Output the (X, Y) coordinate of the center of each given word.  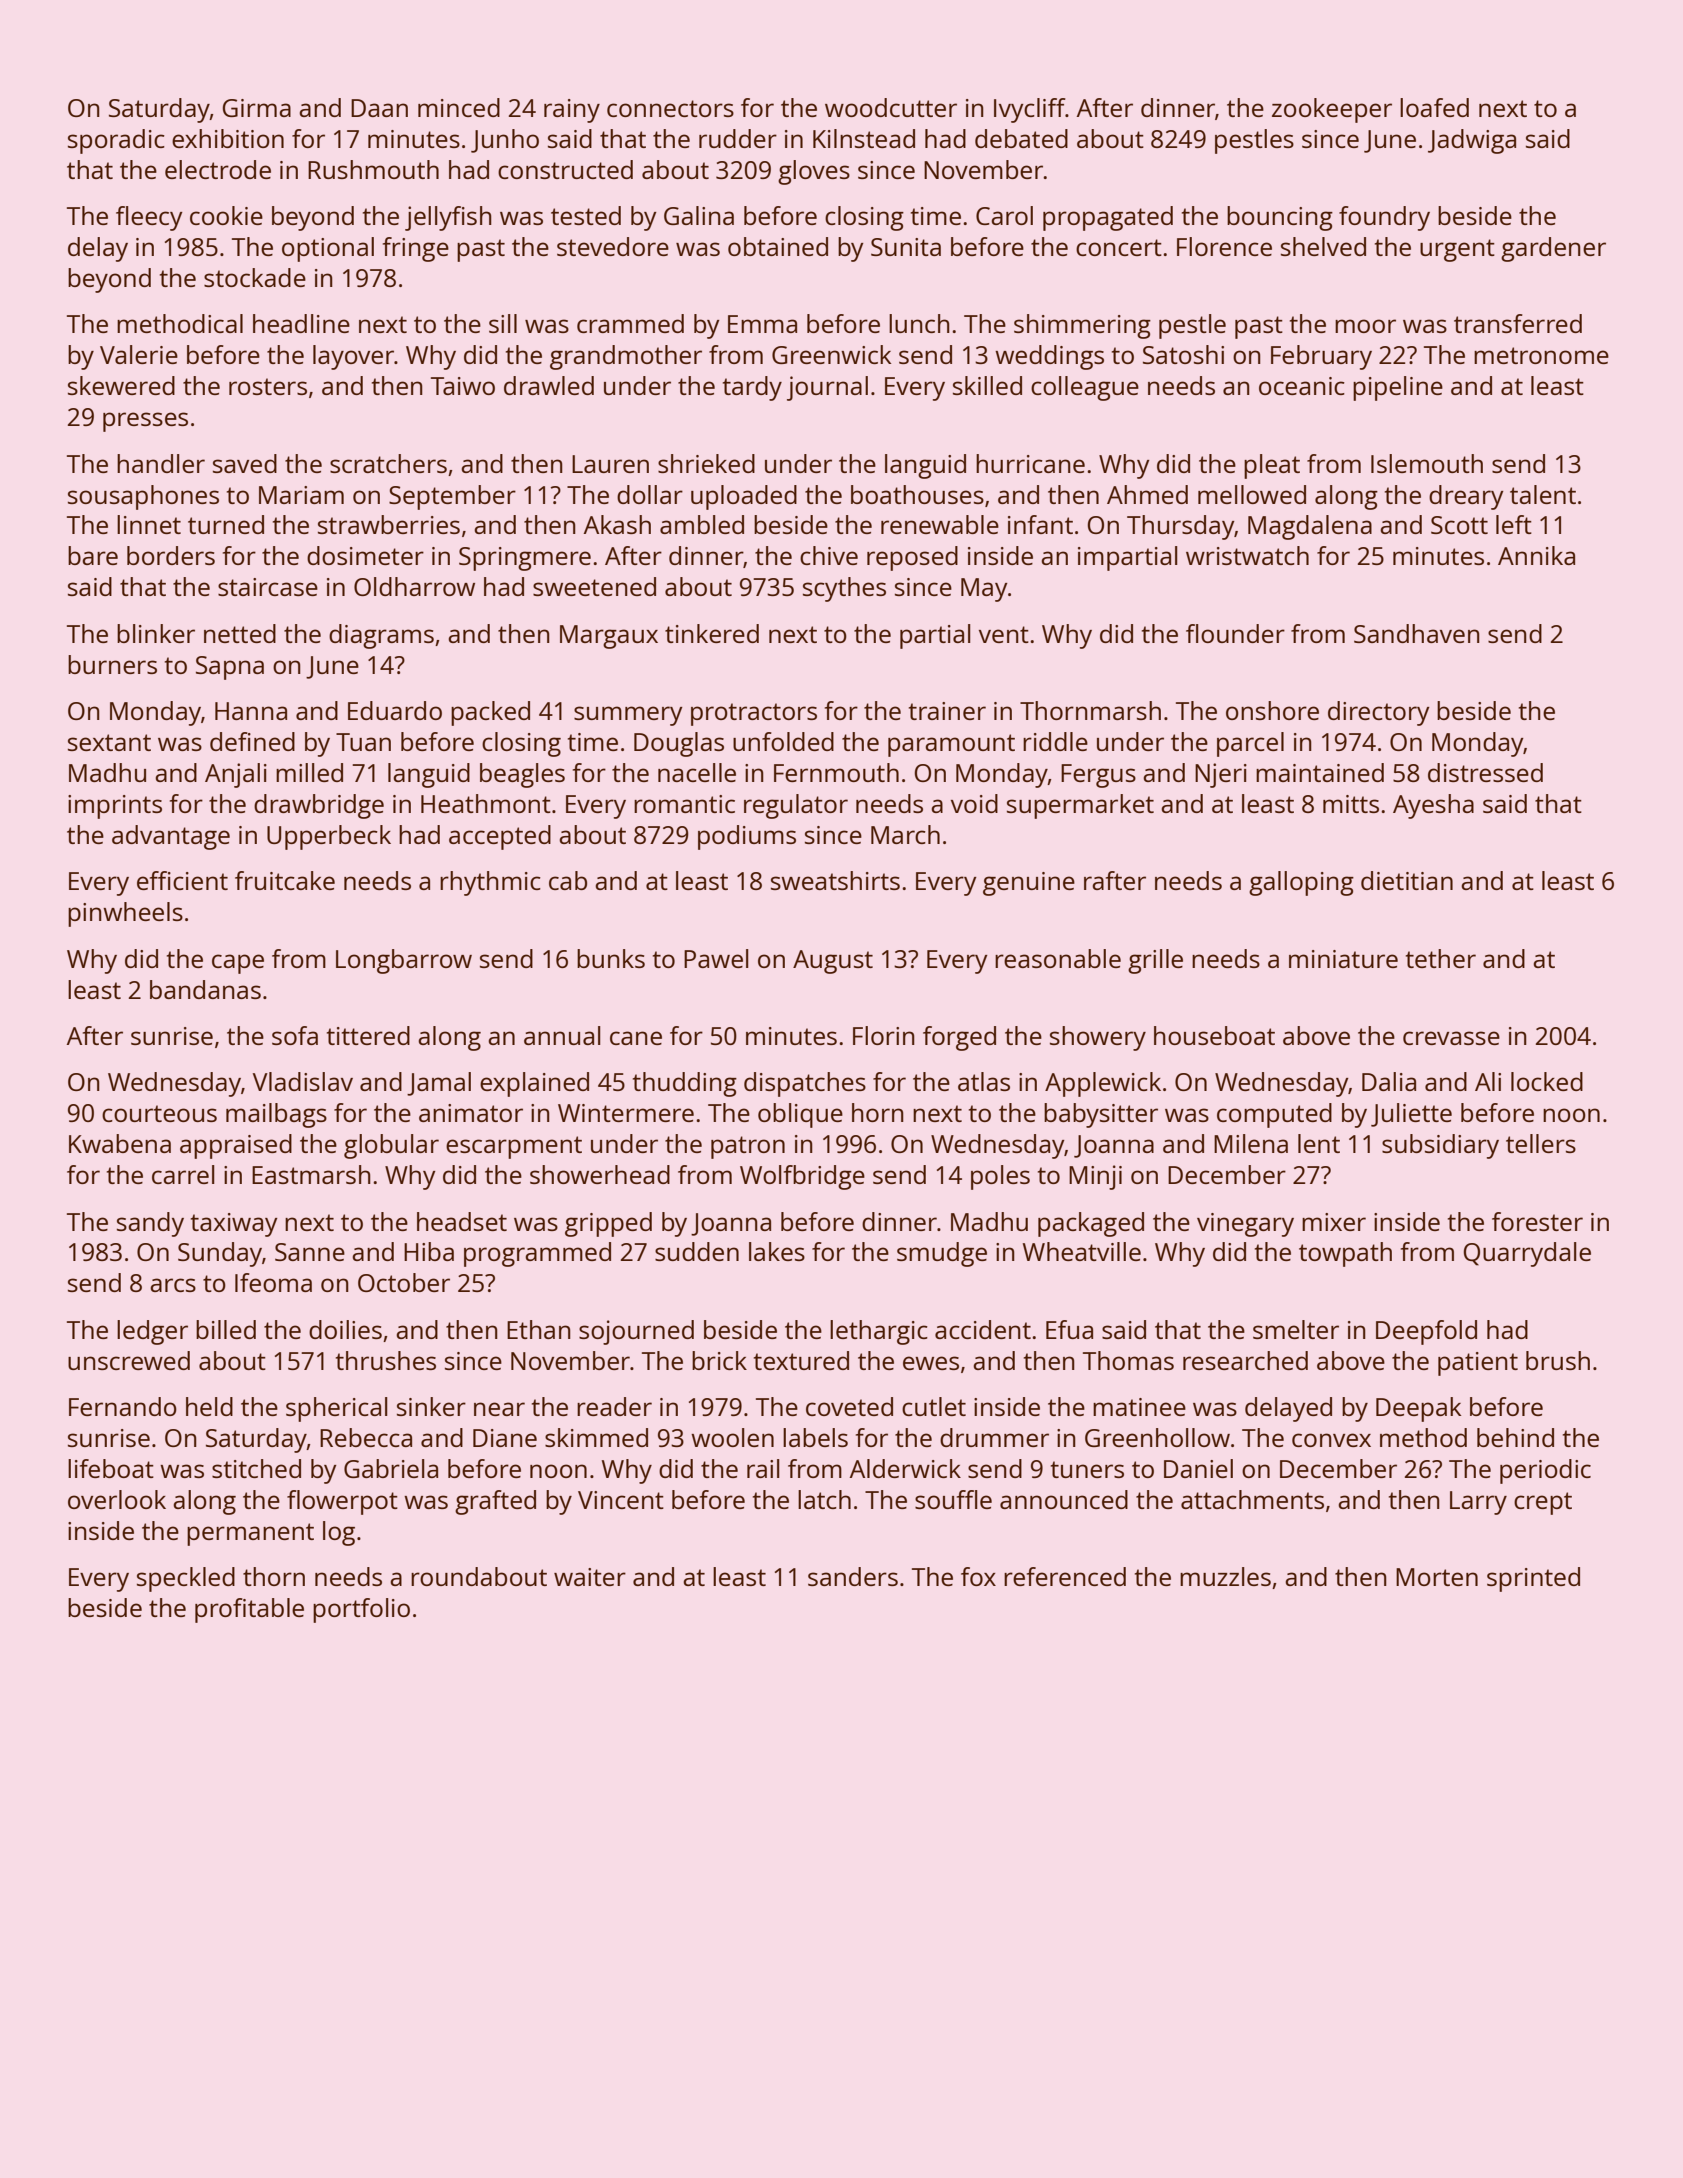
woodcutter (891, 107)
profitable (249, 1610)
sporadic (116, 141)
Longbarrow (404, 961)
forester (1537, 1221)
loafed (1434, 107)
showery (1098, 1038)
